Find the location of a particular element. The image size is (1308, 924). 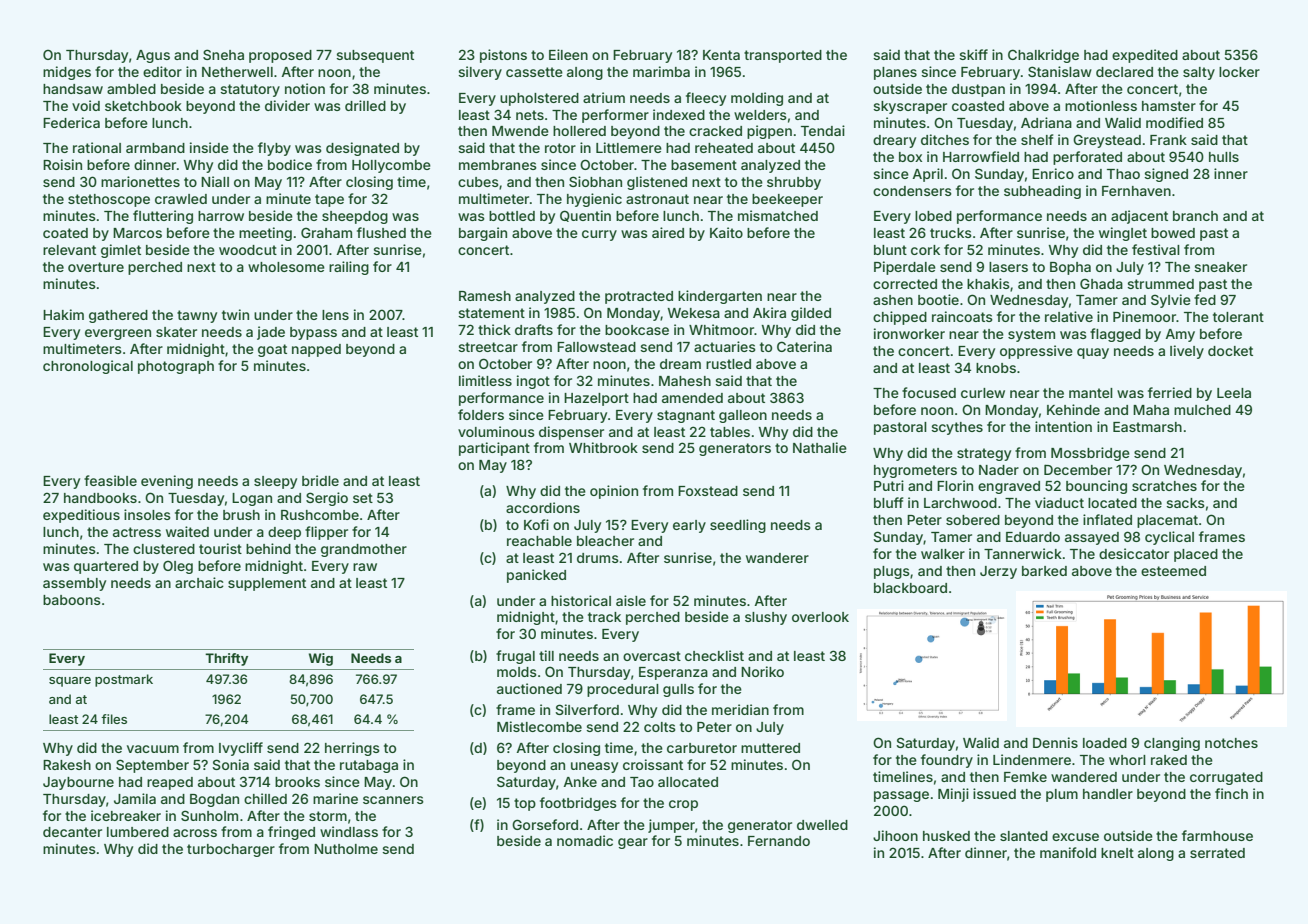

Ivycliff is located at coordinates (241, 749).
